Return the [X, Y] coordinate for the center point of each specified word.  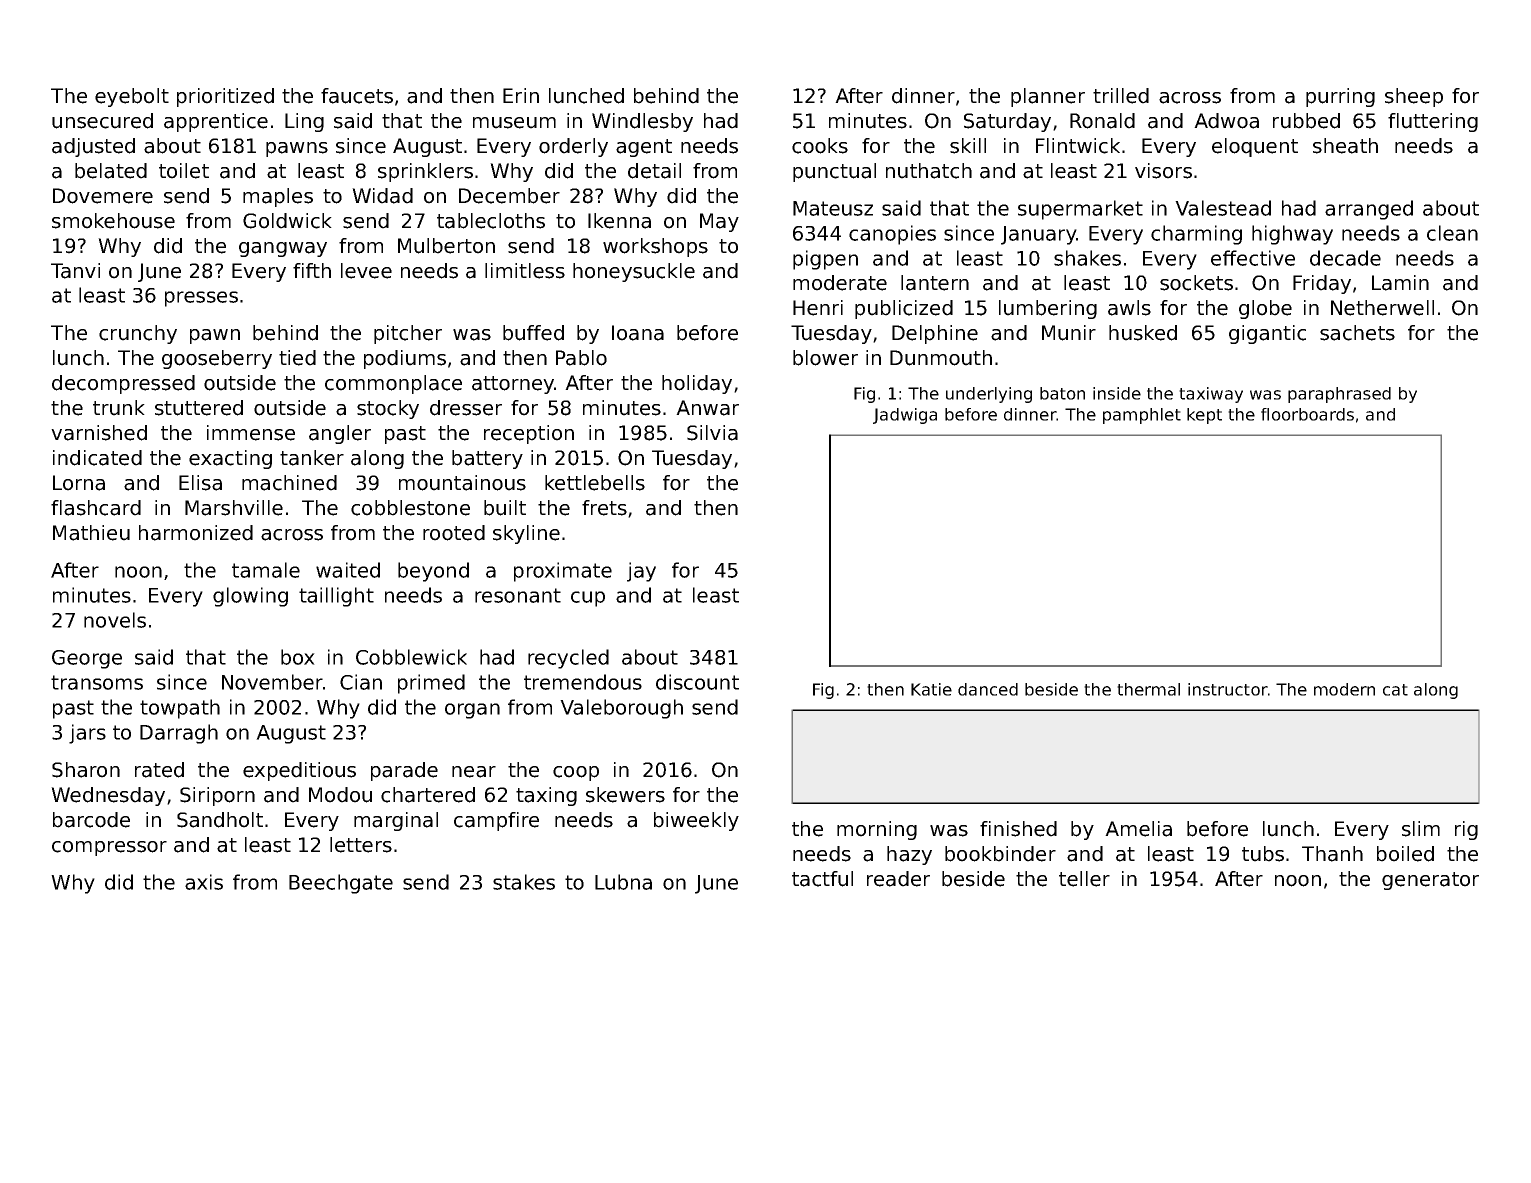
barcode [91, 820]
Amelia [1138, 829]
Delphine [935, 334]
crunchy [138, 334]
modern [1344, 689]
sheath [1345, 146]
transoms [97, 682]
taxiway [1211, 395]
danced [988, 689]
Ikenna [619, 221]
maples [278, 197]
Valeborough [621, 709]
